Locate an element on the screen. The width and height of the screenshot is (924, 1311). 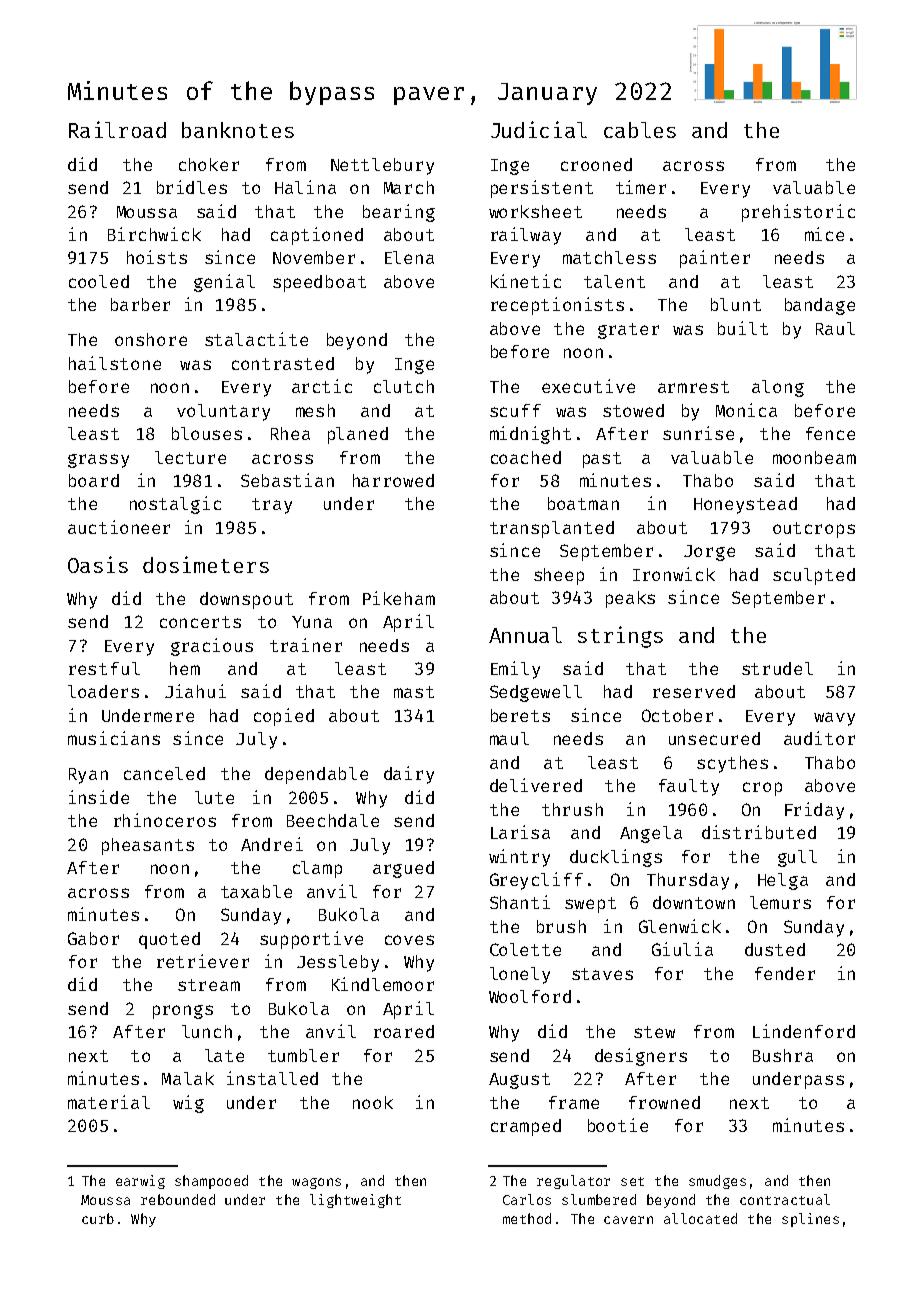
cables is located at coordinates (640, 130).
